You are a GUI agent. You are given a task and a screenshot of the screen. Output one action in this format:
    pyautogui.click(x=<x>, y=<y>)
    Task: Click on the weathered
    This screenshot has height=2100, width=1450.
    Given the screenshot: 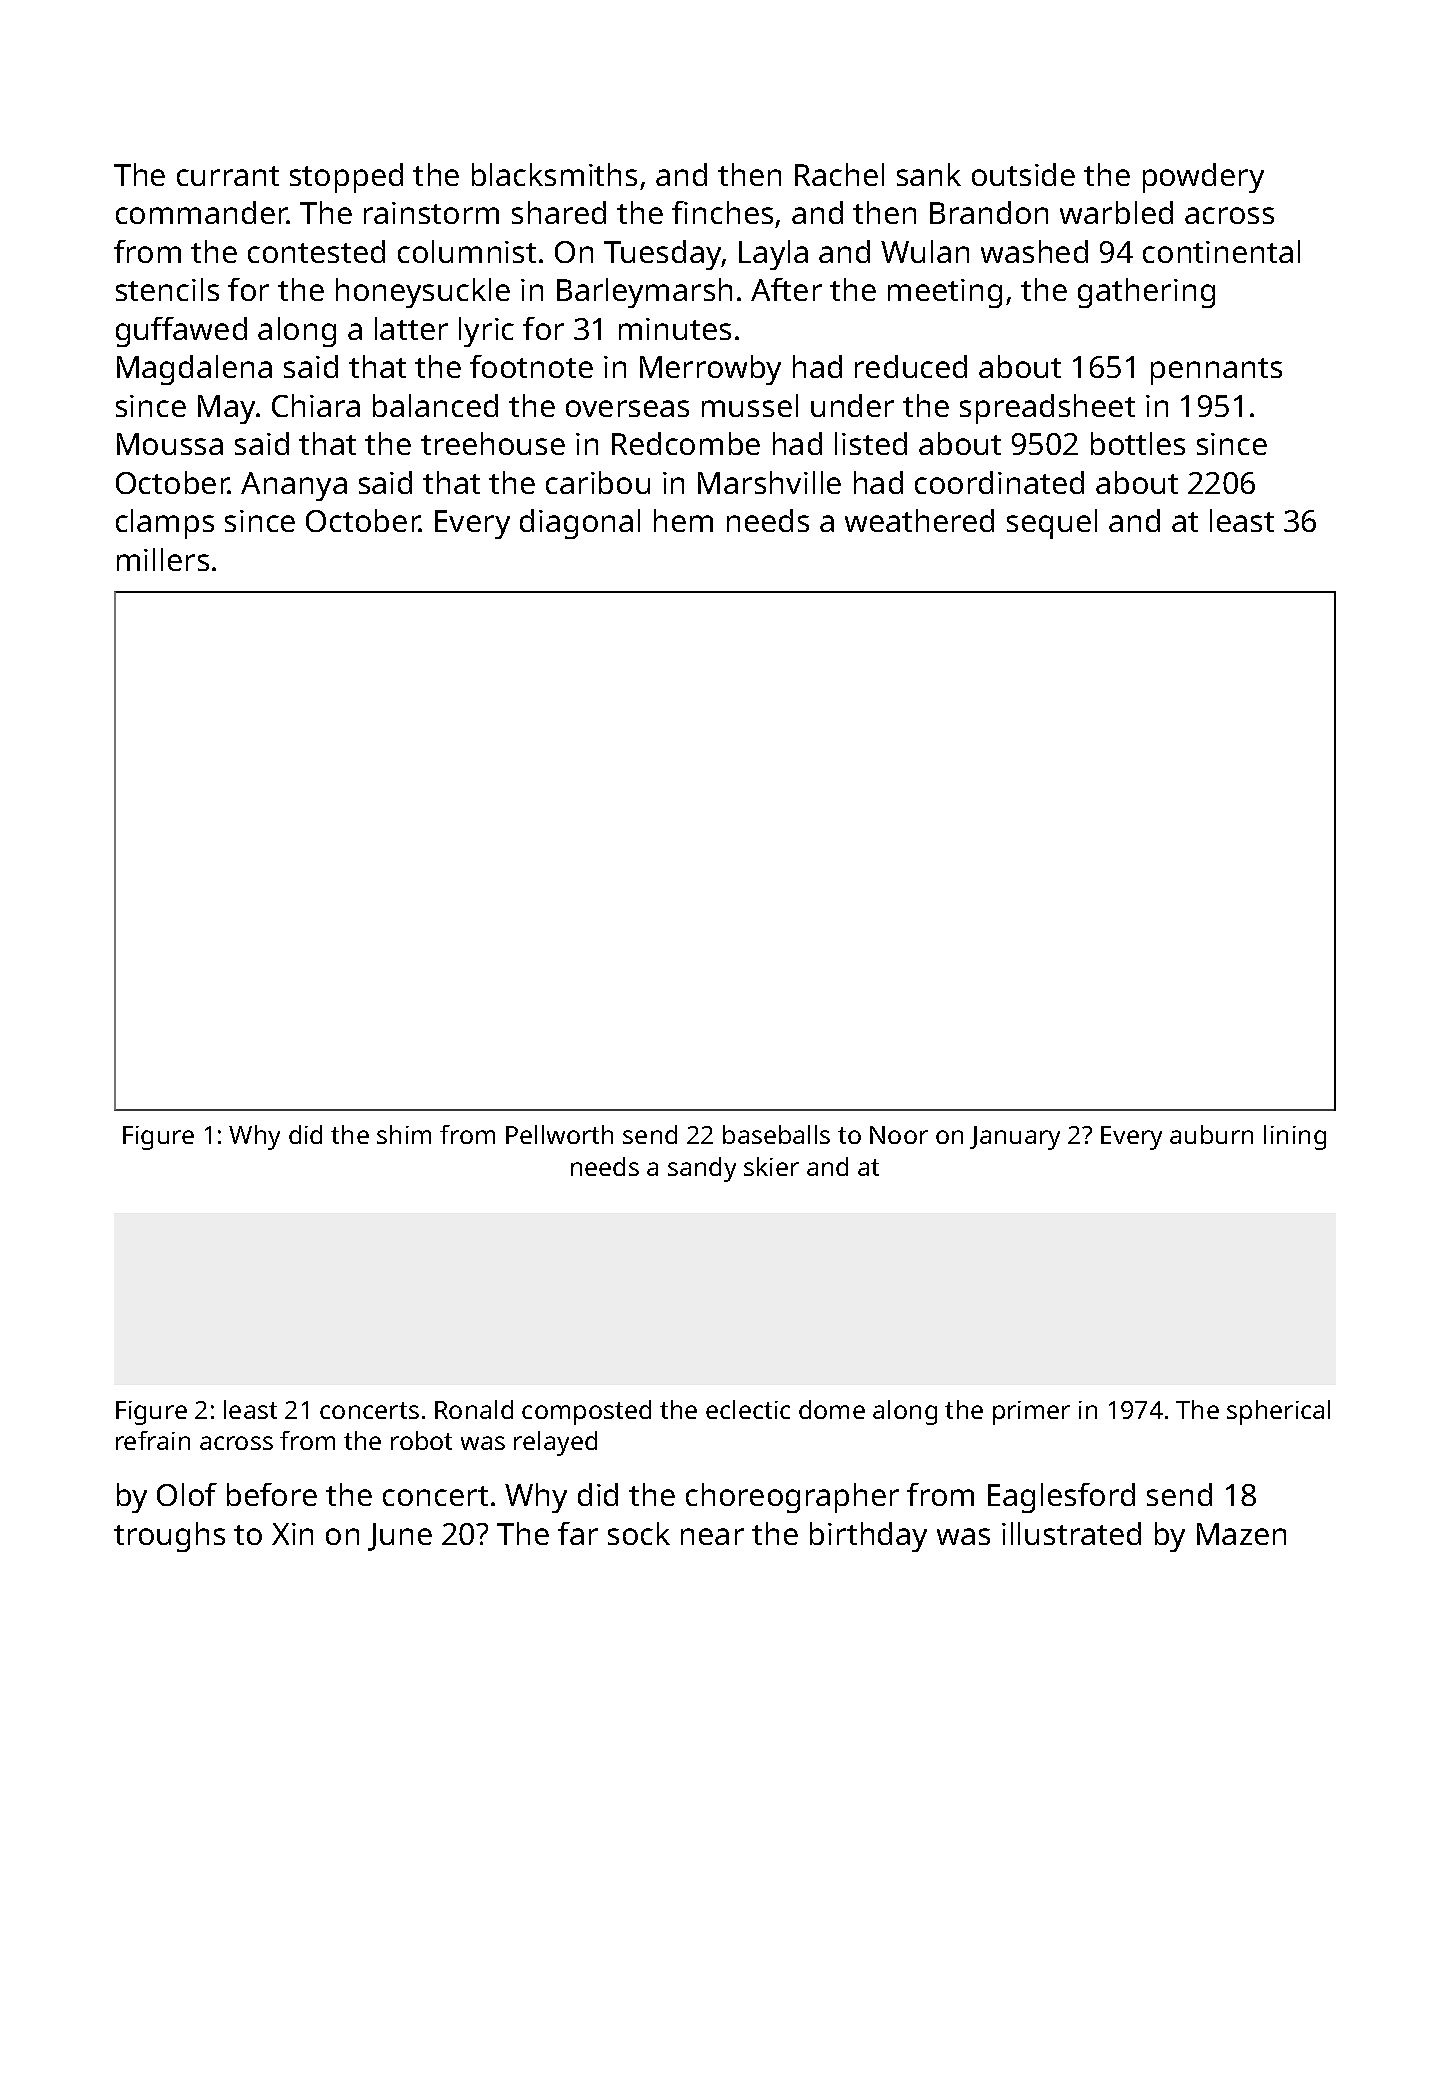 What is the action you would take?
    pyautogui.click(x=919, y=520)
